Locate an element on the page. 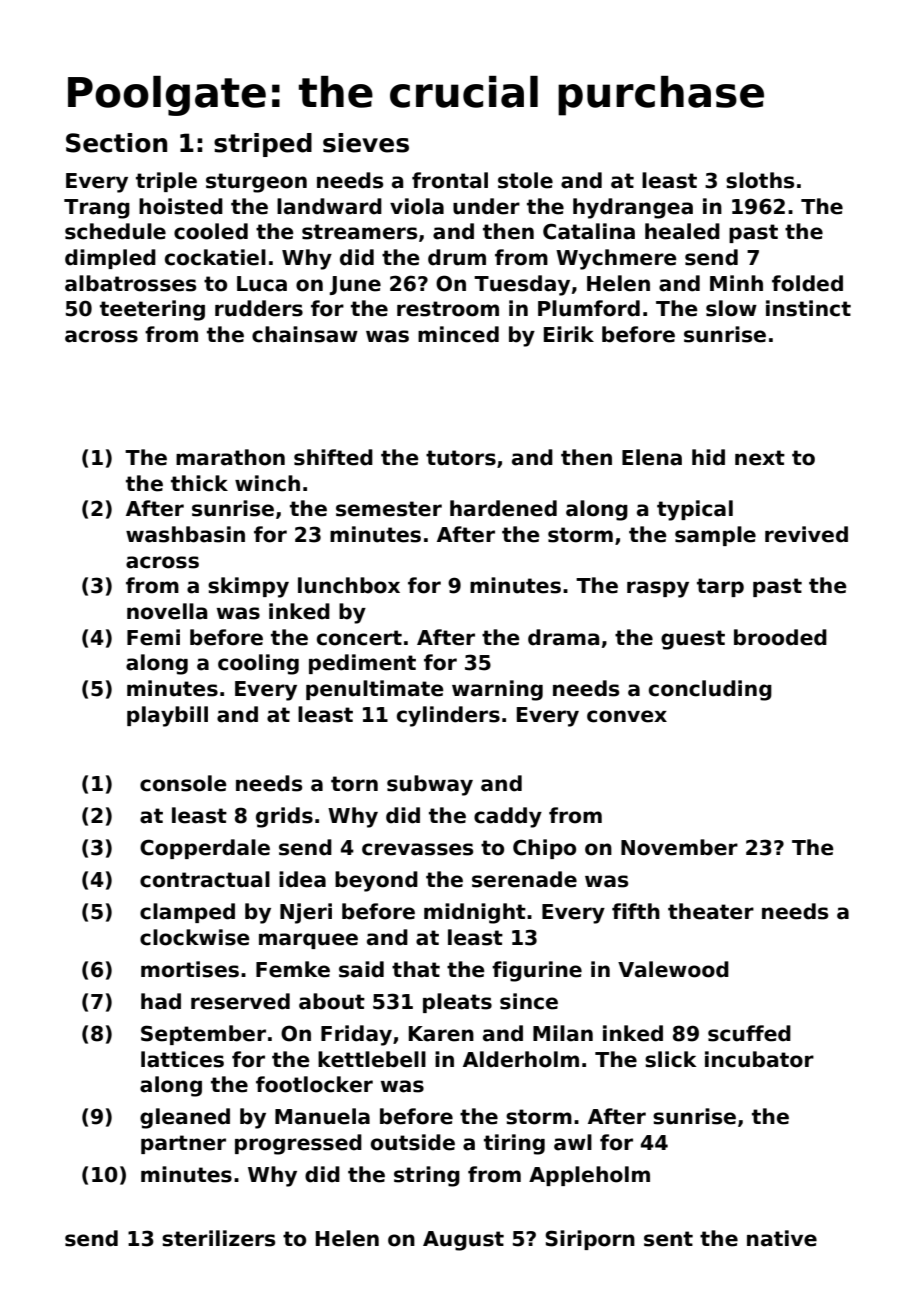 This document has width=924, height=1311. typical is located at coordinates (695, 510).
